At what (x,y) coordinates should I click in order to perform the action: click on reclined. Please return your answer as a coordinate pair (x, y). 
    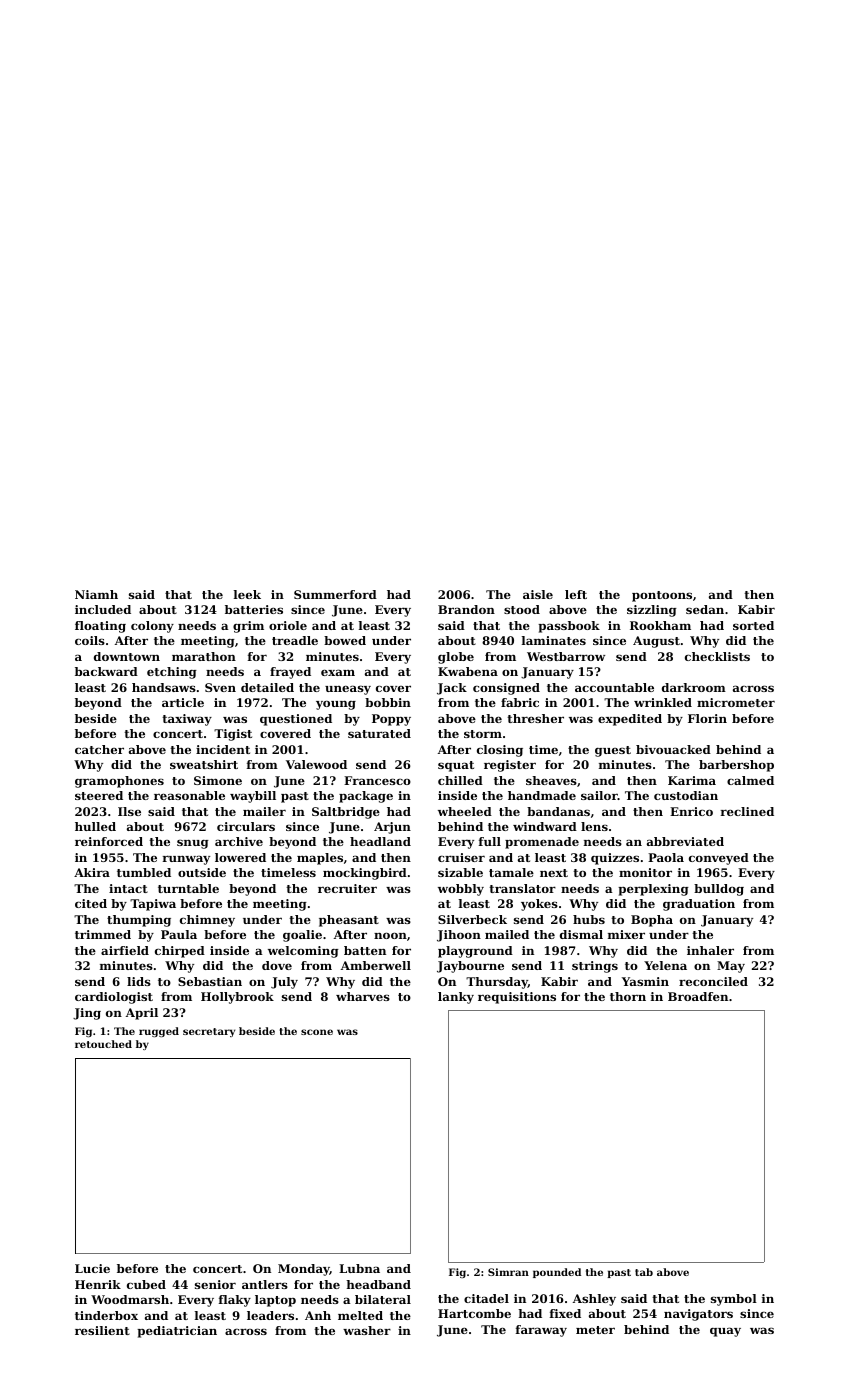
    Looking at the image, I should click on (747, 811).
